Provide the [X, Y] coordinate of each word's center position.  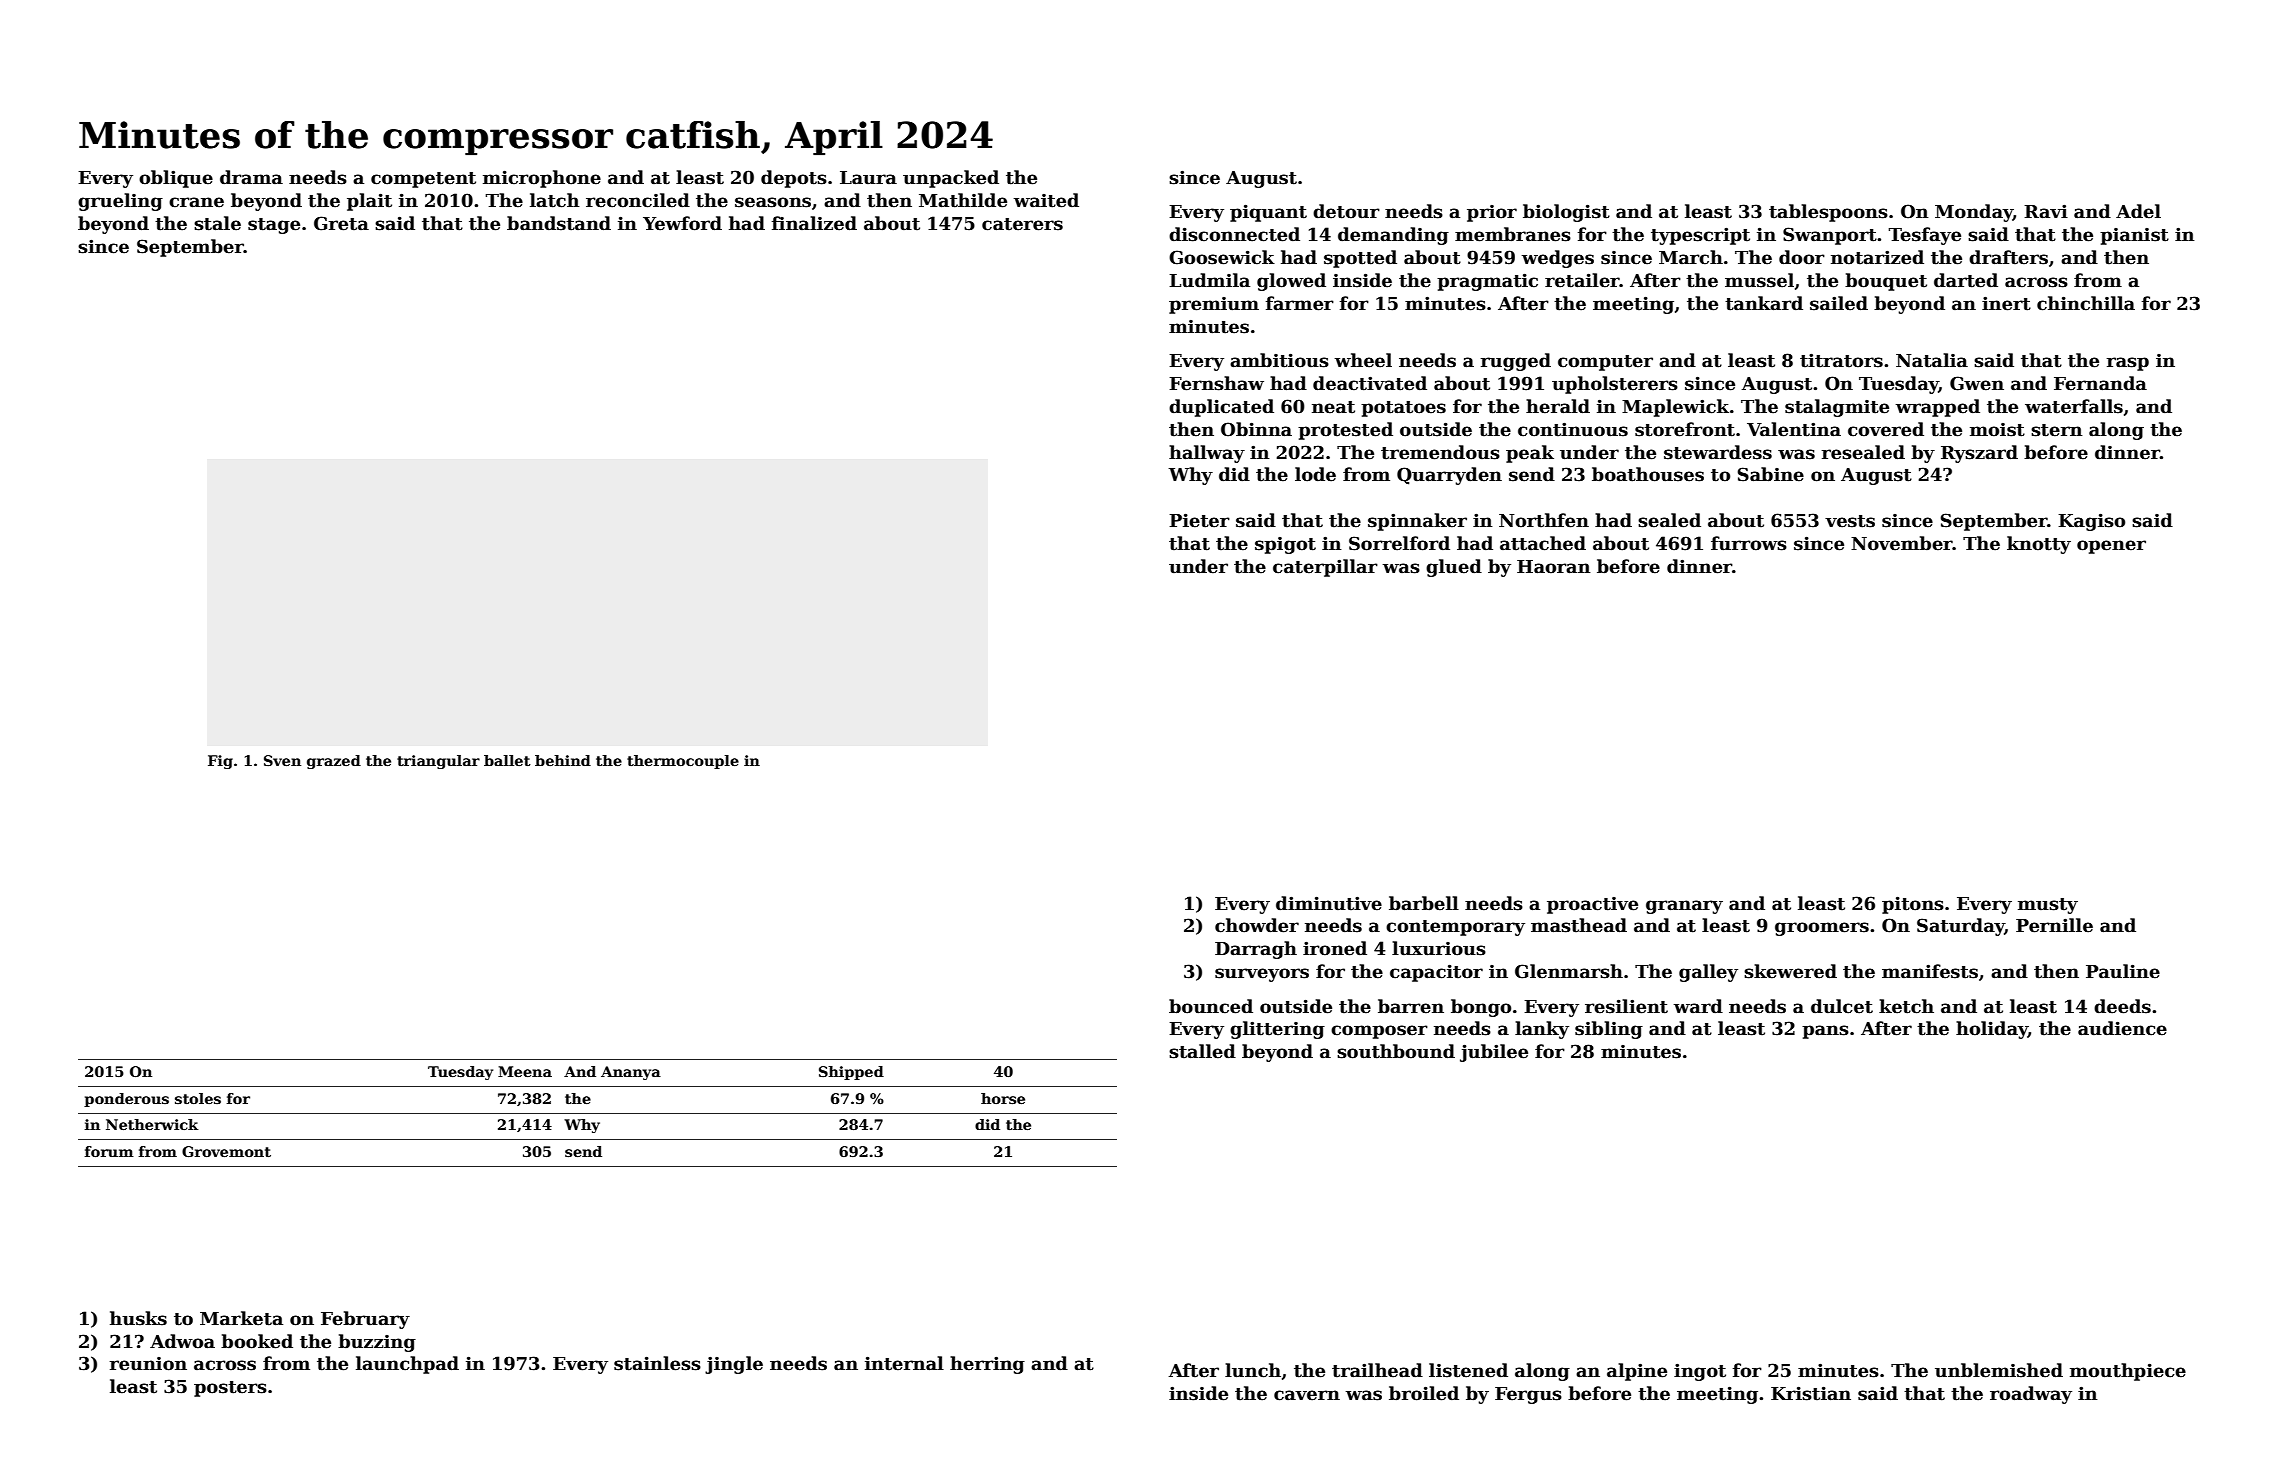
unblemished [1999, 1370]
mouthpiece [2128, 1372]
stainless [657, 1363]
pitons [1913, 905]
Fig [220, 762]
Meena [525, 1071]
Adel [2138, 211]
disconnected [1234, 234]
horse [1003, 1098]
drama [251, 177]
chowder [1257, 925]
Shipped [851, 1073]
